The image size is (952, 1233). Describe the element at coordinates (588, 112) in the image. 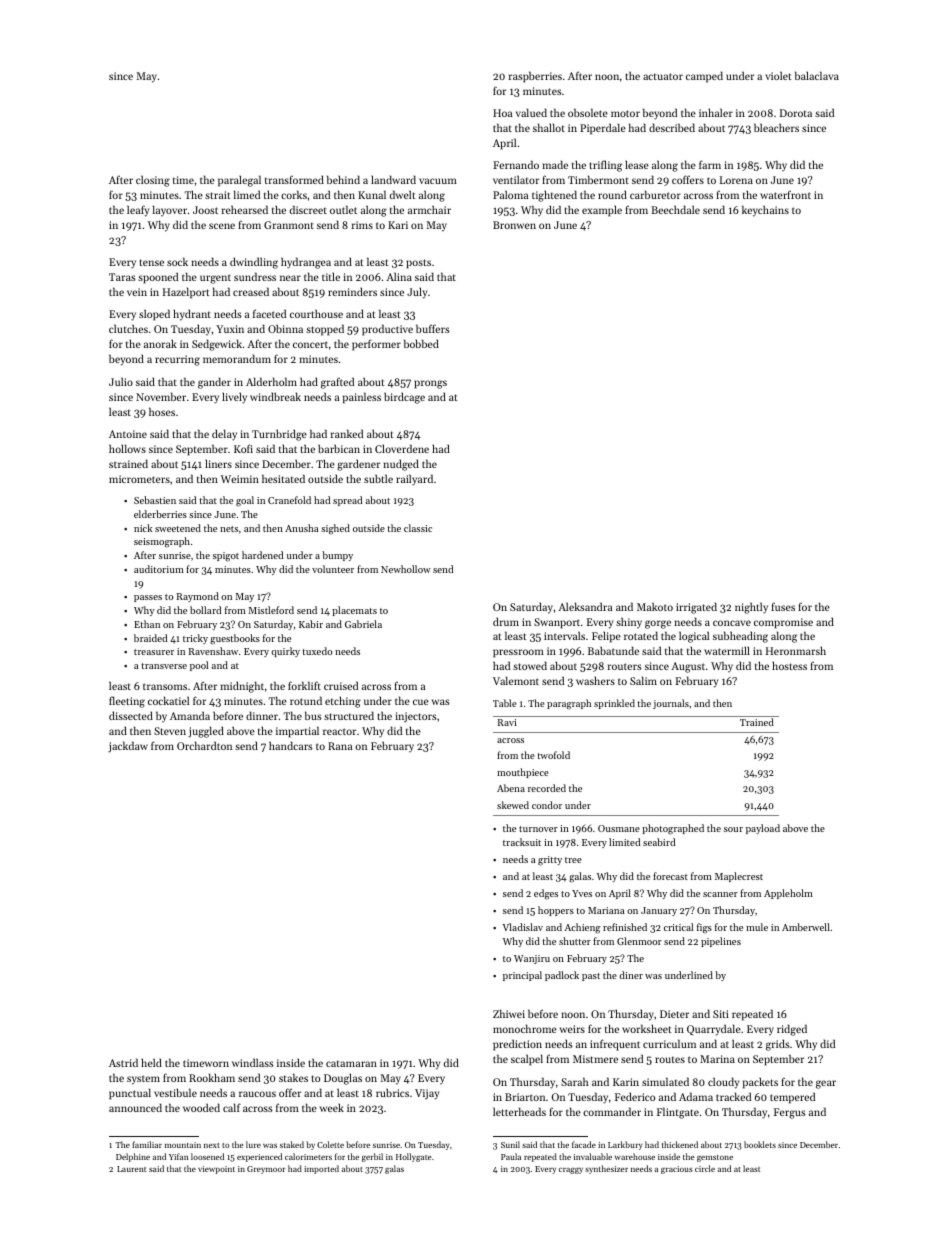

I see `obsolete` at that location.
